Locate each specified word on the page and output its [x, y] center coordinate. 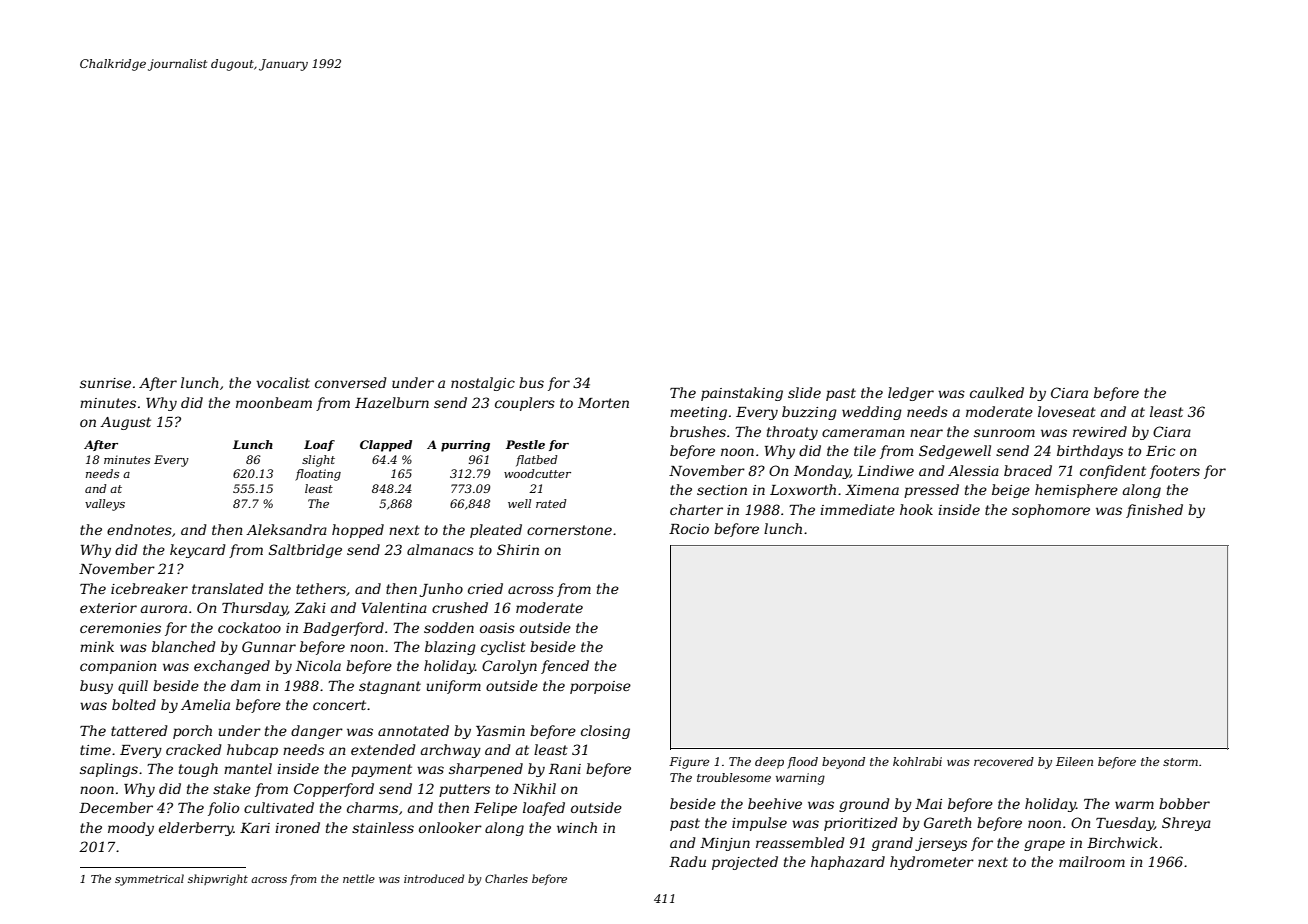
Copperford [334, 790]
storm [1180, 762]
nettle [359, 878]
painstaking [742, 394]
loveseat [1067, 411]
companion [118, 667]
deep [769, 763]
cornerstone [569, 530]
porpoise [600, 687]
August [125, 423]
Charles [506, 878]
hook [916, 509]
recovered [1004, 761]
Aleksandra [286, 529]
